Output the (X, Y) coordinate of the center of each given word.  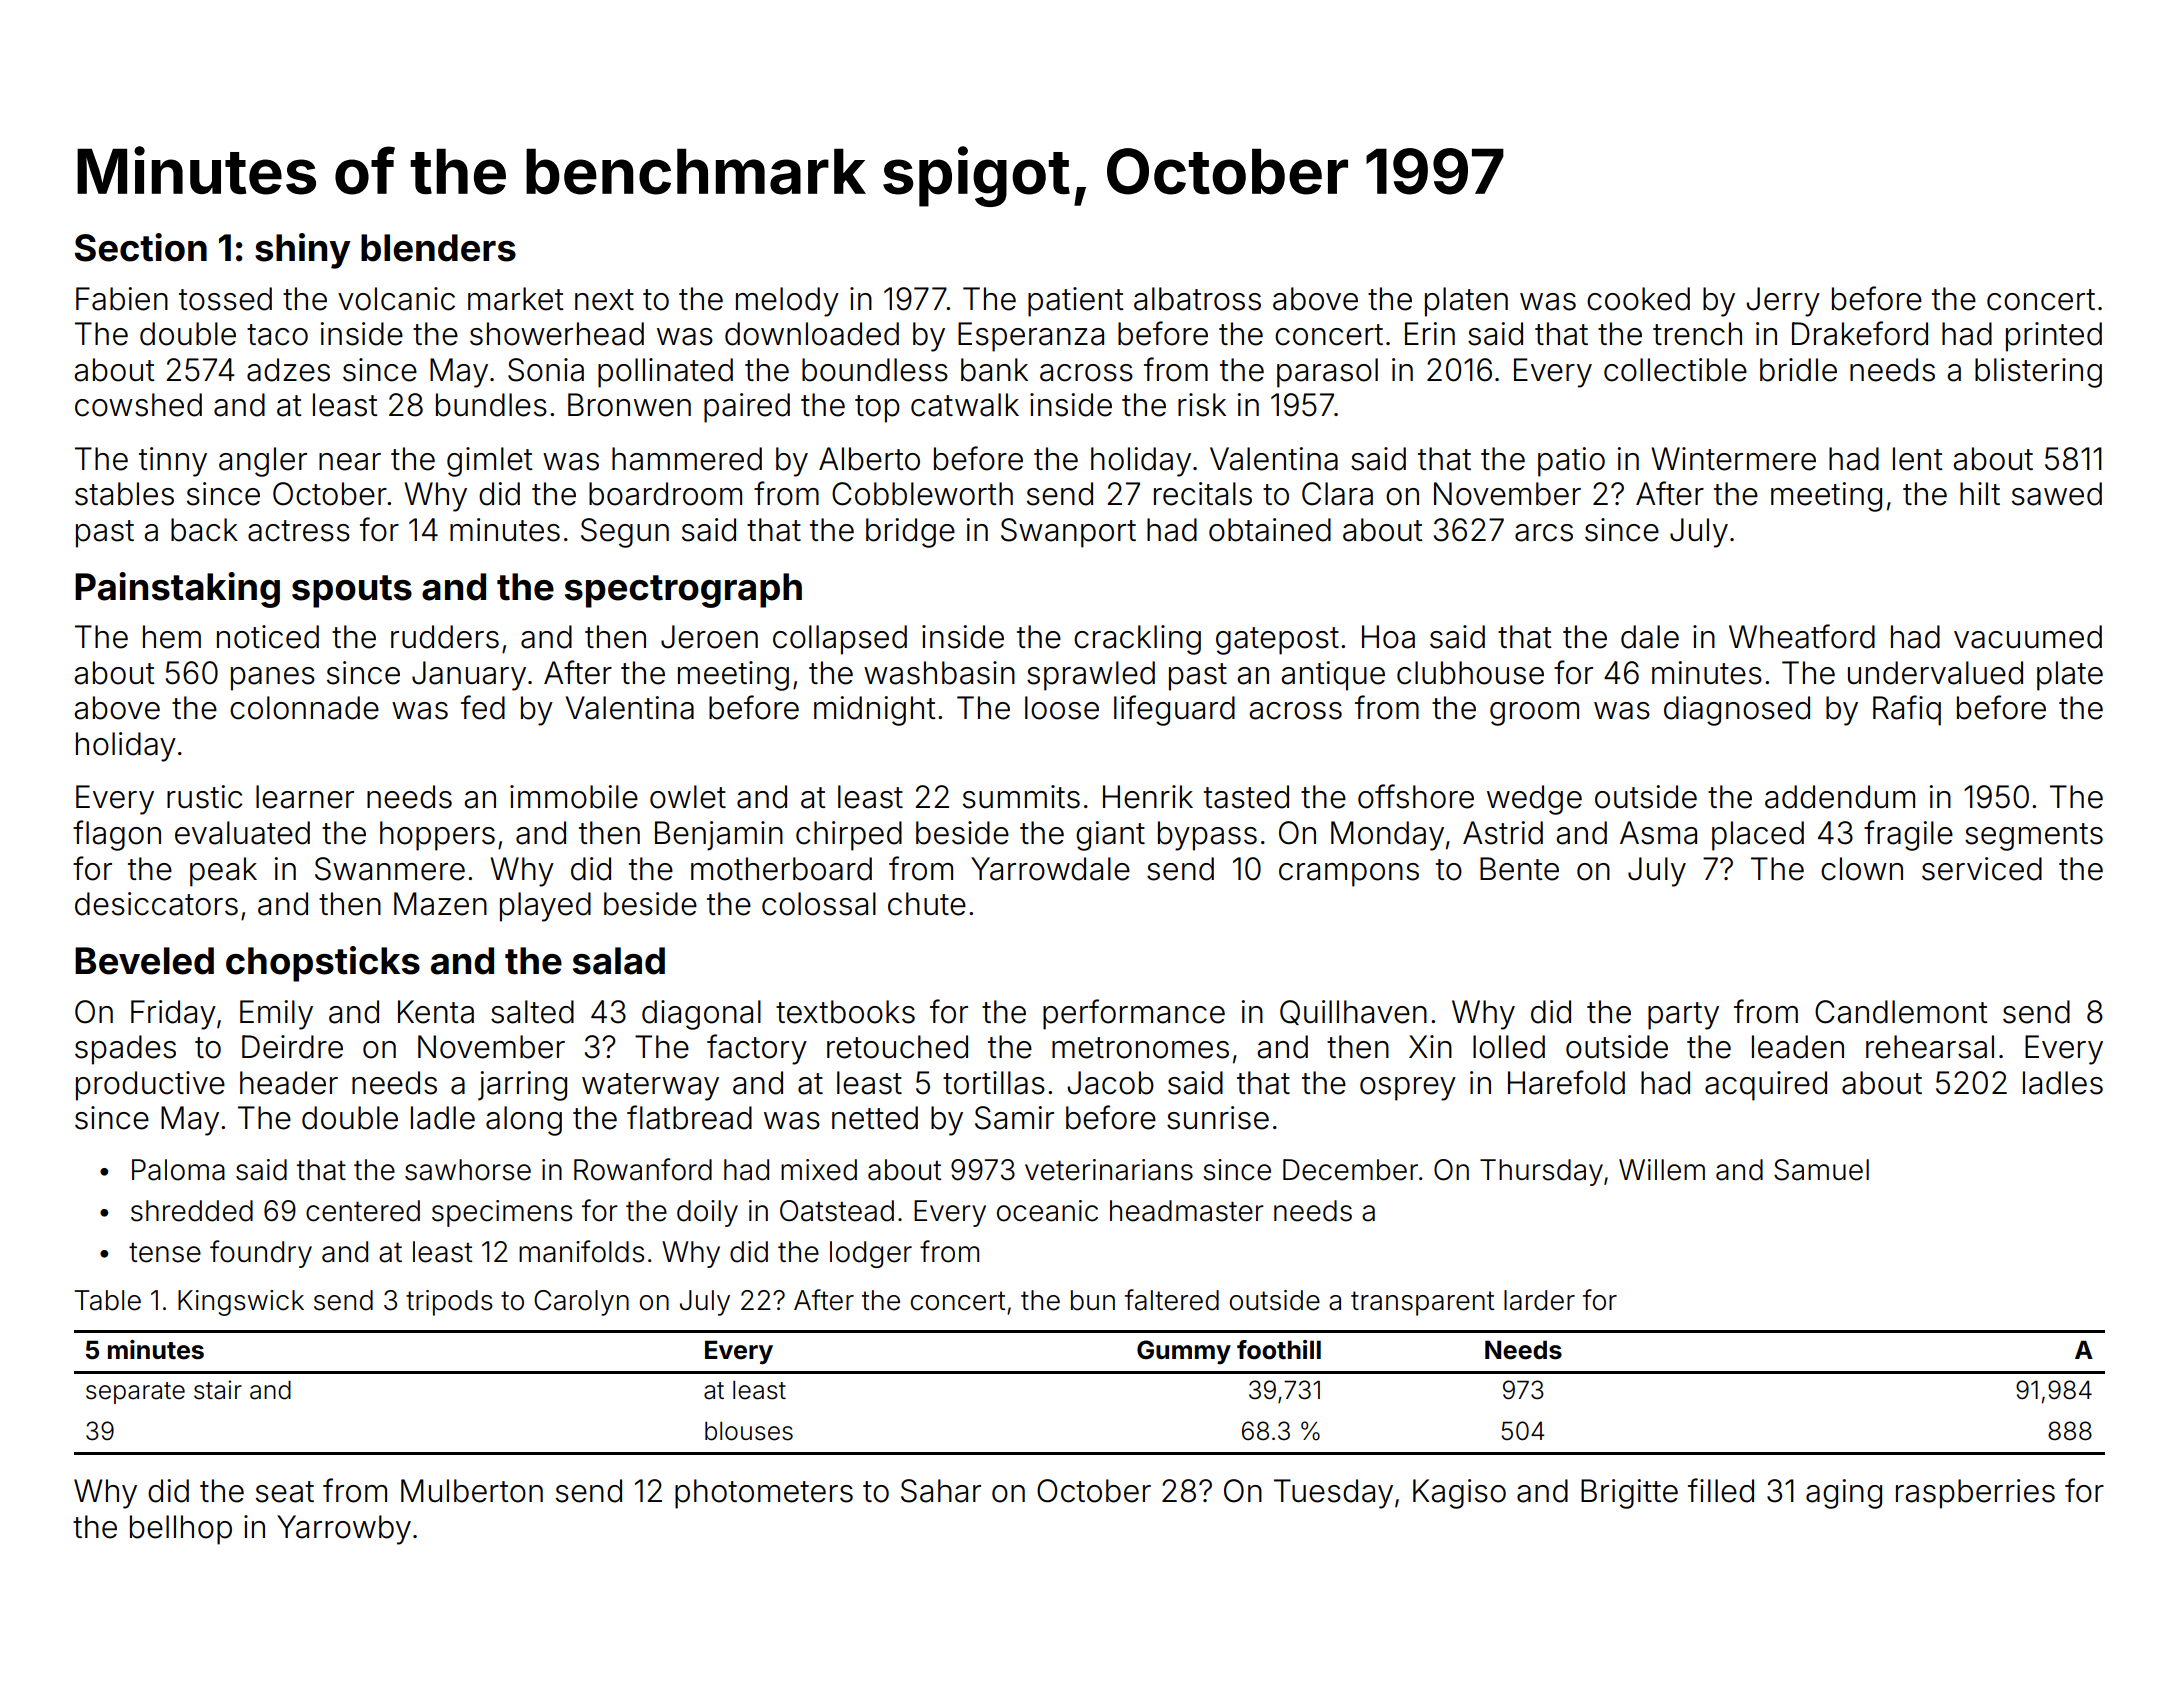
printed (2054, 337)
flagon (117, 835)
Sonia (546, 370)
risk (1202, 405)
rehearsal (1930, 1047)
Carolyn (581, 1303)
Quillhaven (1353, 1012)
